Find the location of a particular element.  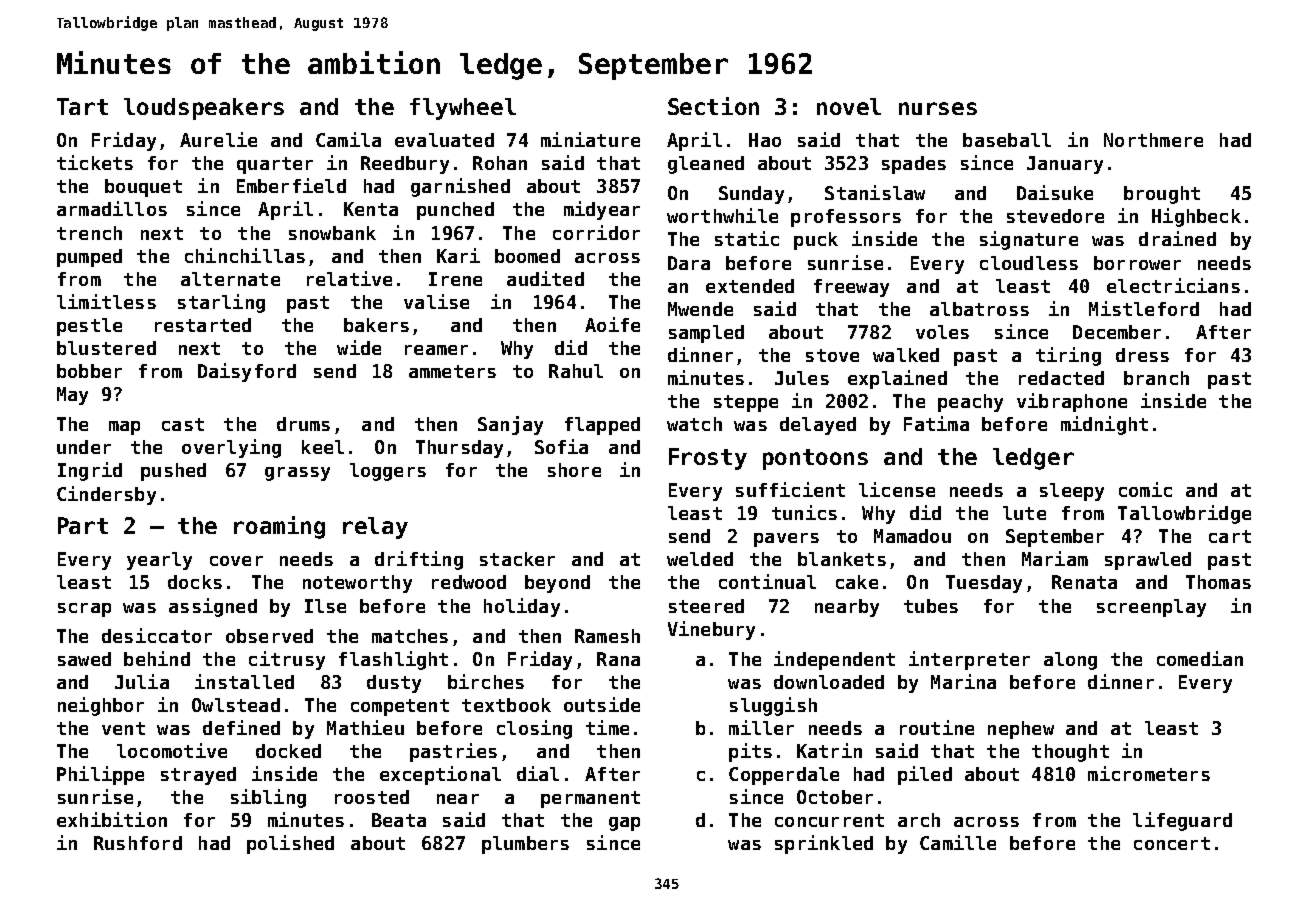

roosted is located at coordinates (372, 797).
